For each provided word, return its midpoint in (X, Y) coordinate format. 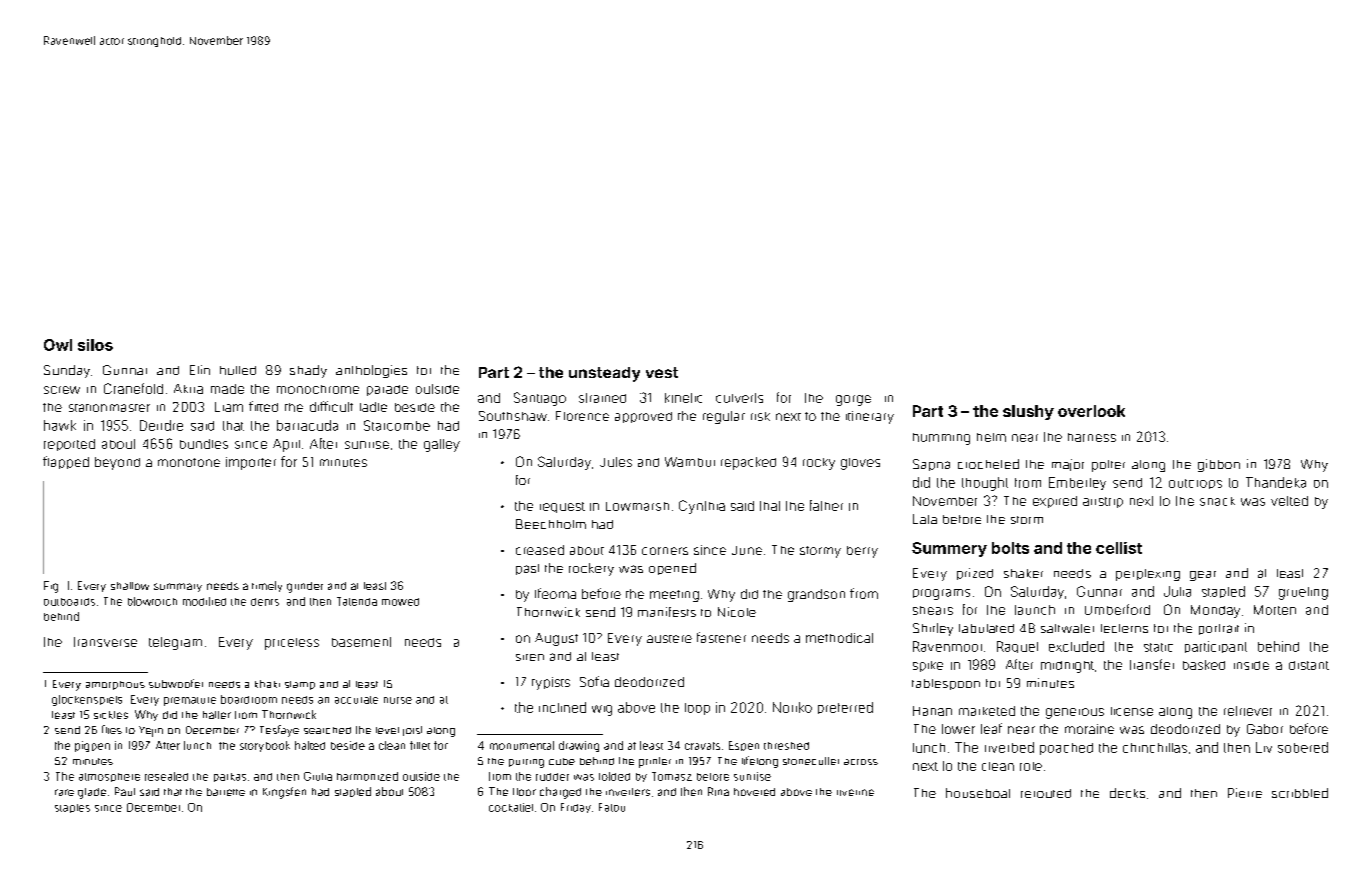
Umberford (1117, 609)
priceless (292, 644)
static (1158, 647)
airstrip (1103, 502)
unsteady (604, 374)
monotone (189, 462)
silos (95, 345)
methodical (839, 638)
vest (662, 372)
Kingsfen (284, 793)
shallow (130, 586)
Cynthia (702, 507)
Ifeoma (555, 593)
